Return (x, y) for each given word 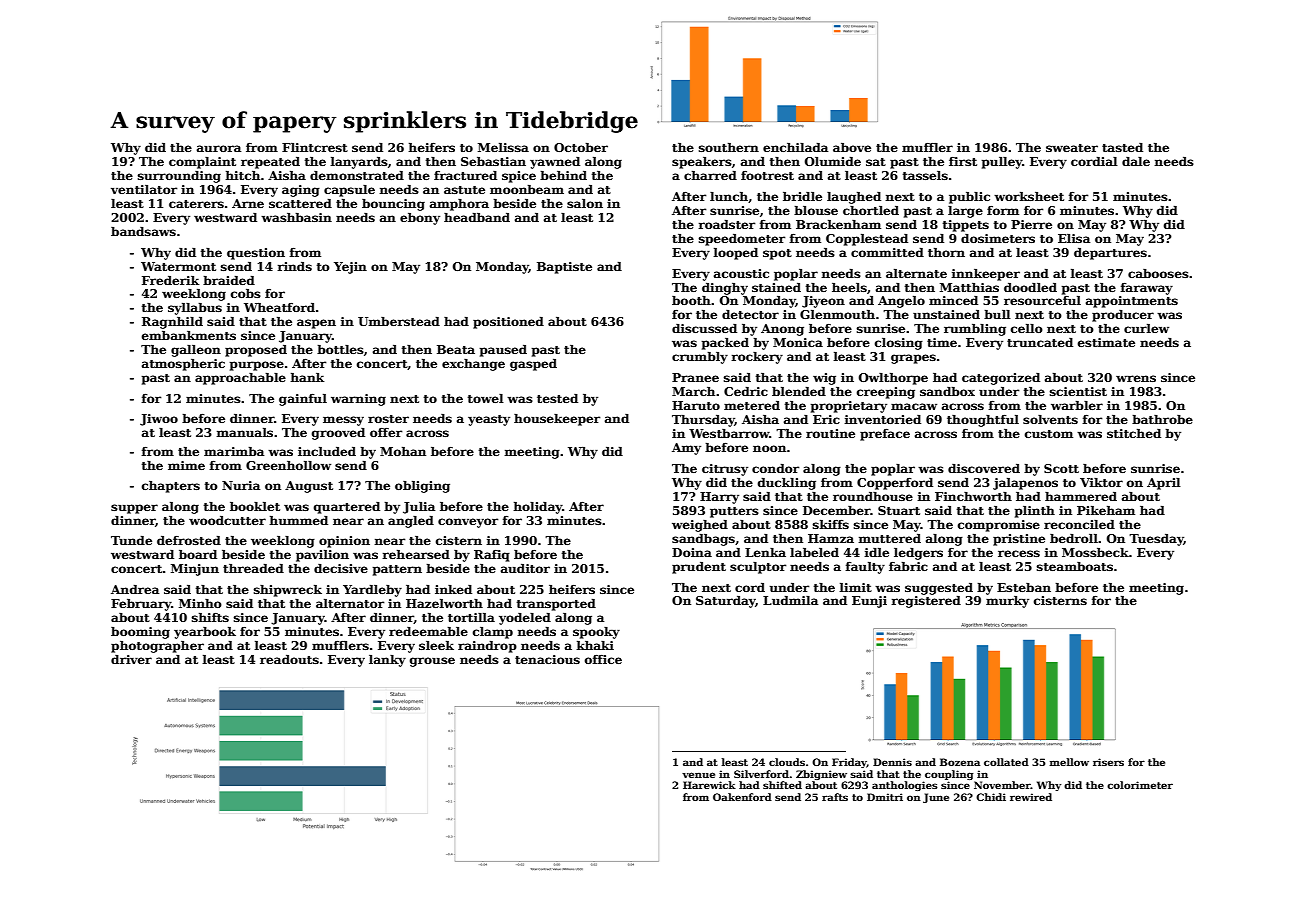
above (852, 147)
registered (926, 602)
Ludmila (790, 600)
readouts (289, 659)
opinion (344, 542)
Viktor (1101, 482)
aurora (219, 148)
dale (1136, 161)
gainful (303, 400)
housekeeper (557, 420)
